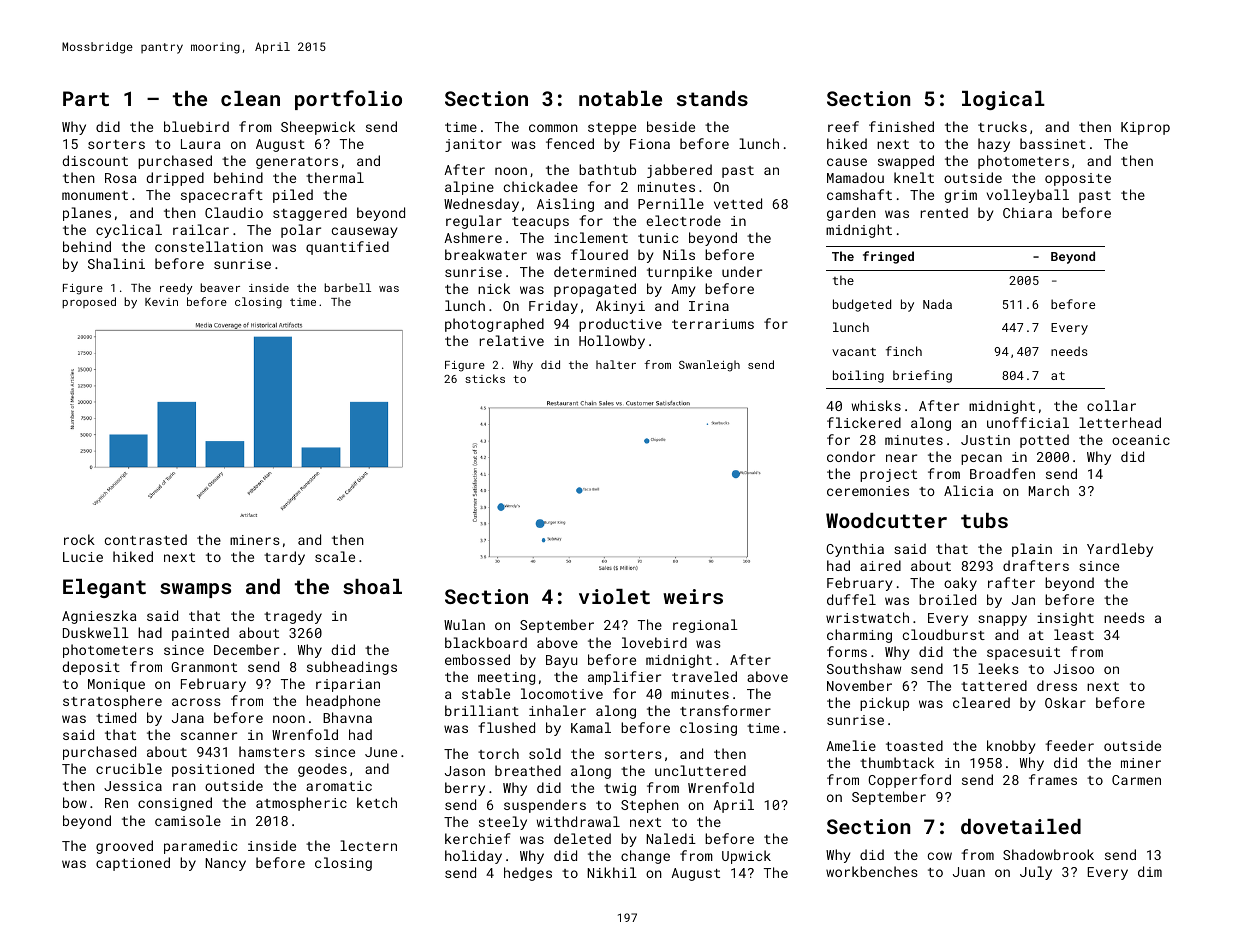 This document has width=1233, height=952. I want to click on common, so click(553, 128).
